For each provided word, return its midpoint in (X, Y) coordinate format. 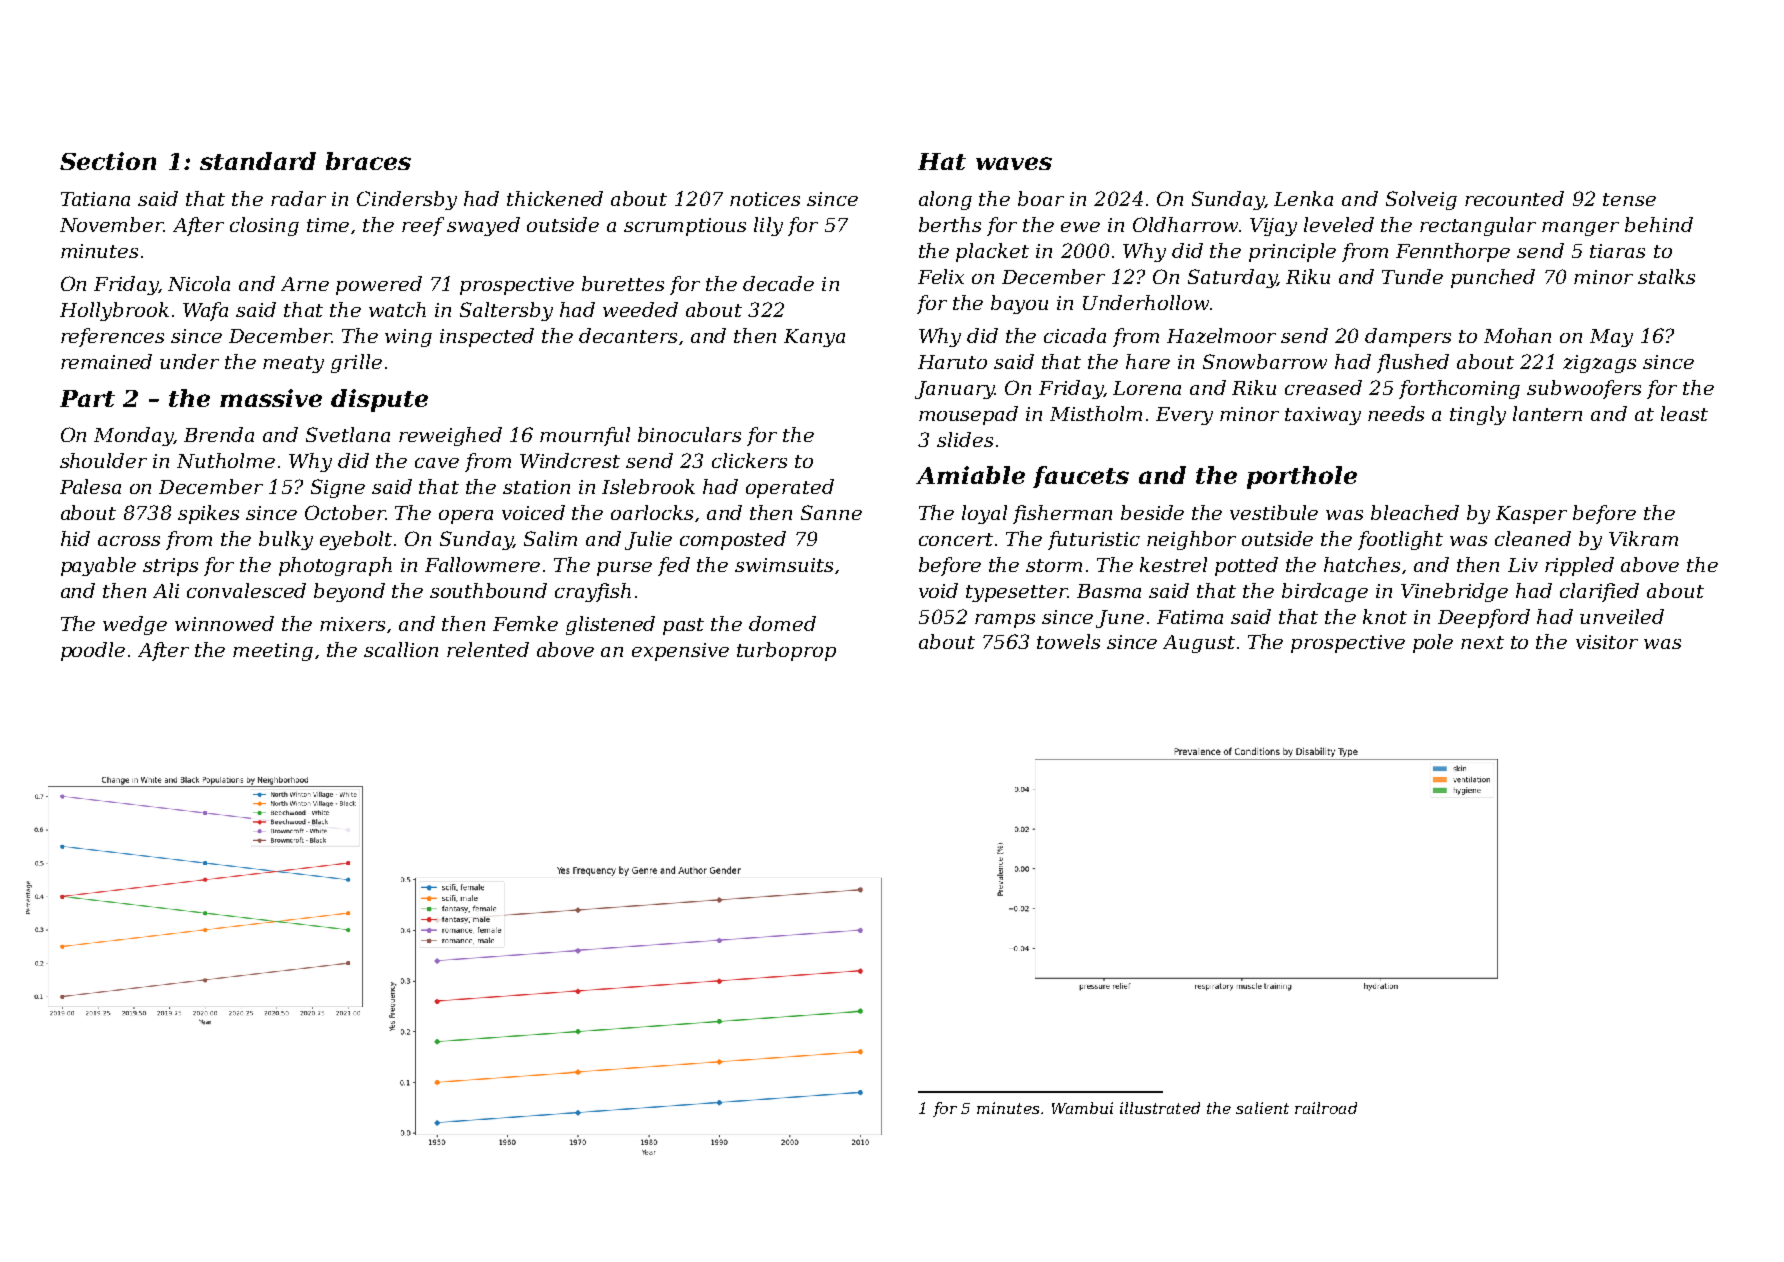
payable (98, 566)
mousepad (968, 415)
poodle (93, 651)
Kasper (1531, 515)
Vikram (1643, 538)
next (1482, 642)
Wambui (1082, 1108)
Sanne (831, 512)
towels (1068, 641)
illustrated (1160, 1108)
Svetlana (348, 434)
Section (108, 161)
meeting (273, 652)
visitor (1607, 642)
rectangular (1478, 226)
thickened (555, 198)
